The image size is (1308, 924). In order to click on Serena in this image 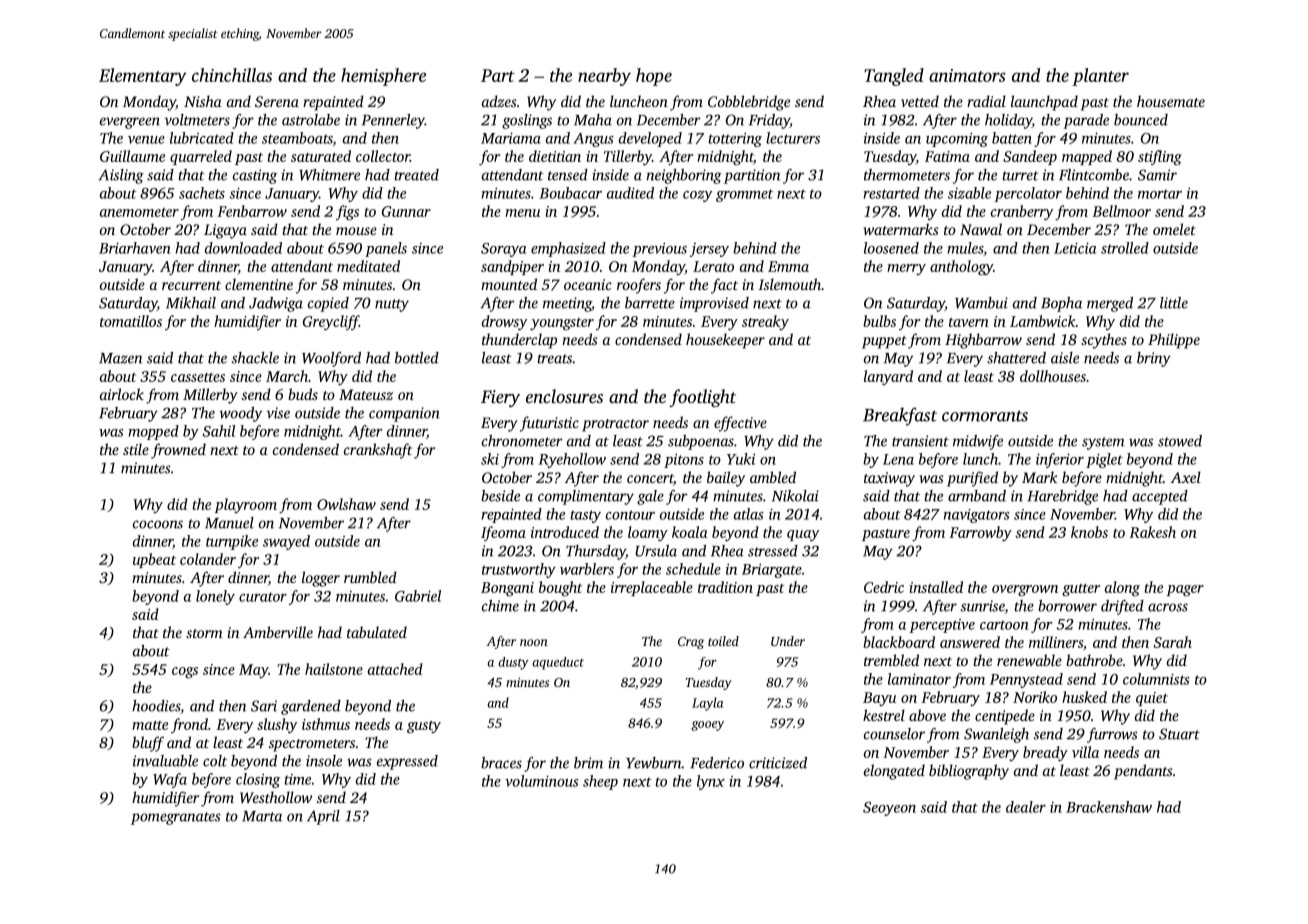, I will do `click(277, 101)`.
